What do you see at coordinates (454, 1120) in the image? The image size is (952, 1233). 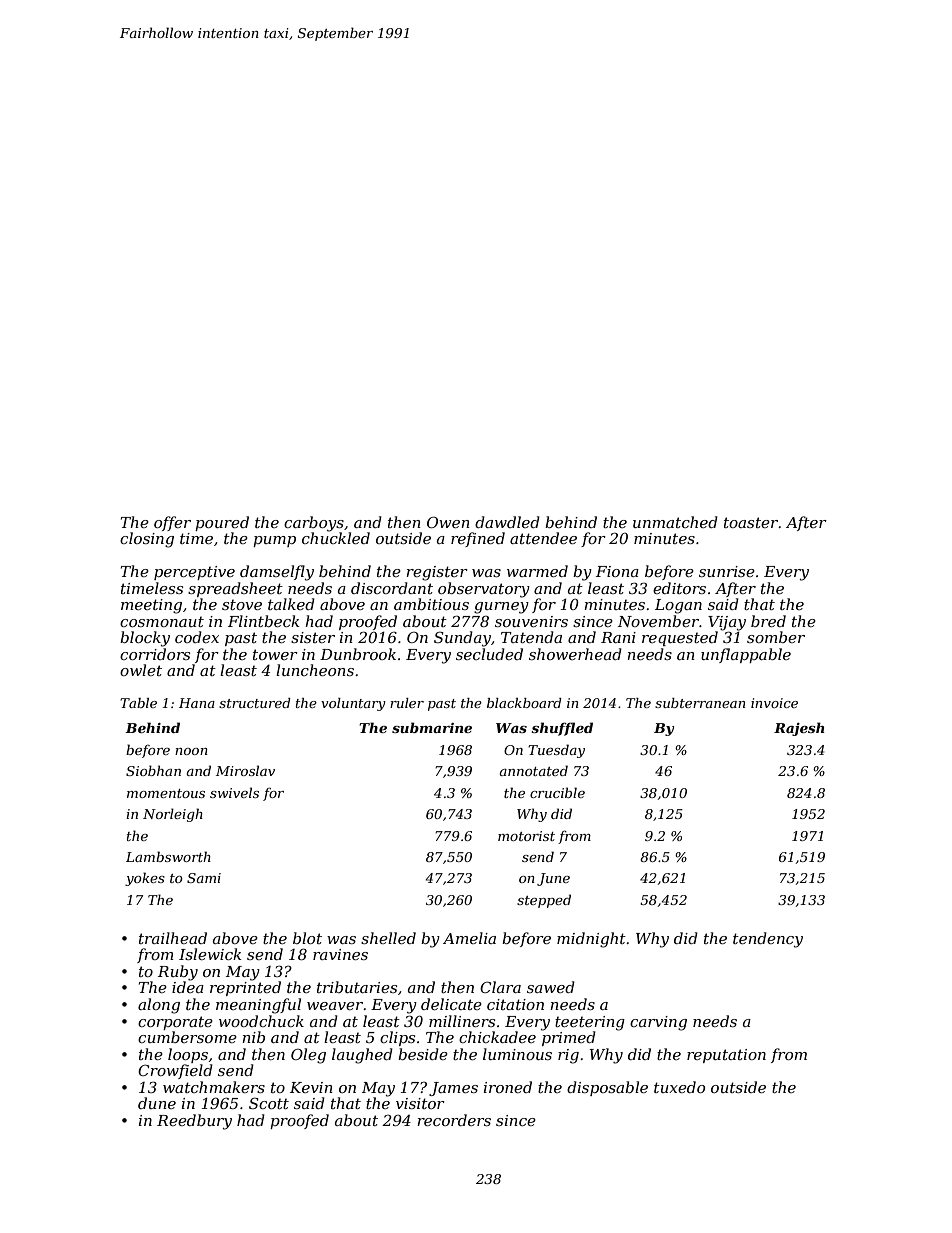 I see `recorders` at bounding box center [454, 1120].
